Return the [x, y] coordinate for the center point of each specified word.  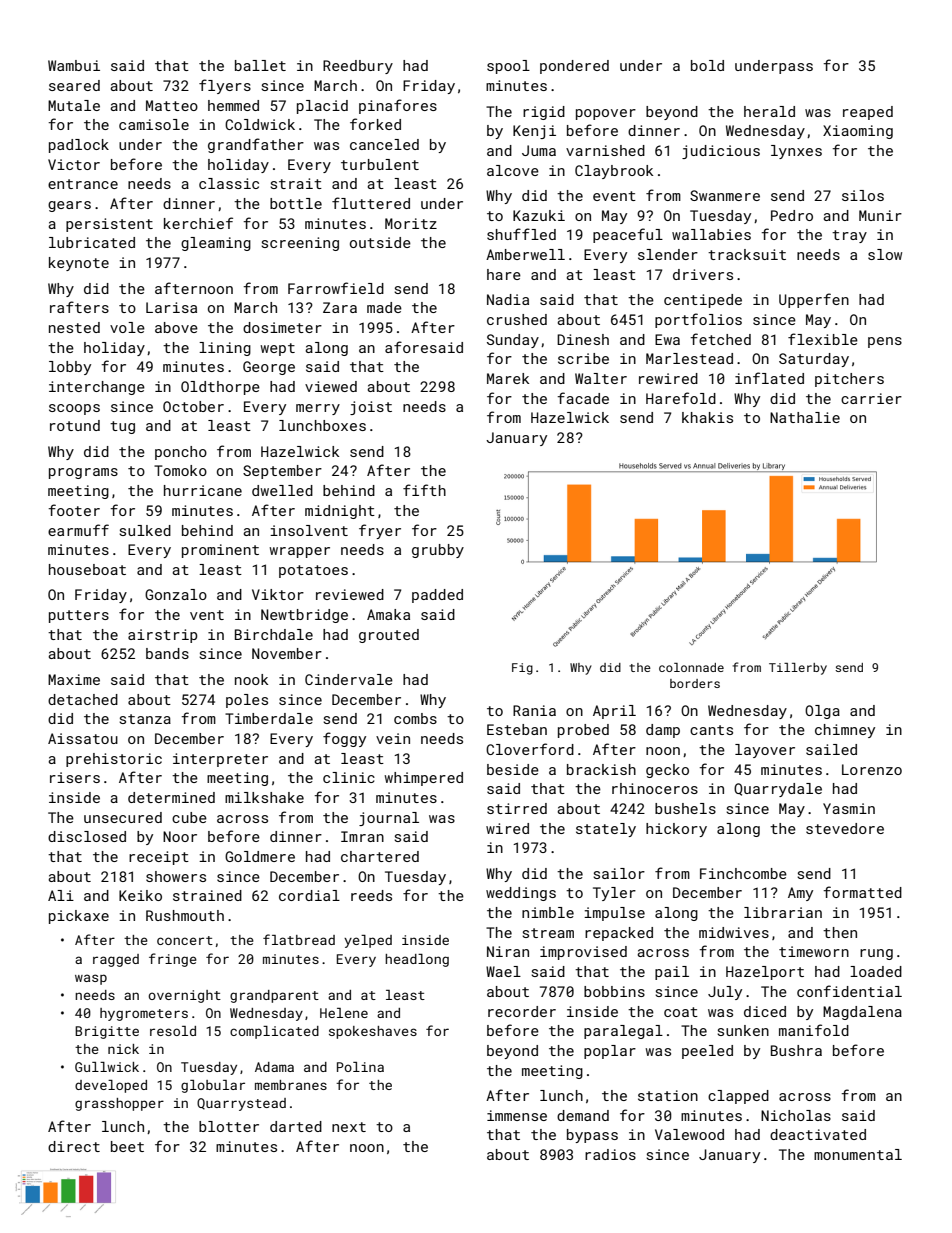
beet [127, 1146]
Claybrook [614, 172]
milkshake [264, 797]
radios [610, 1154]
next [349, 1127]
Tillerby [798, 669]
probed [583, 731]
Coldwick [260, 124]
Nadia [508, 299]
